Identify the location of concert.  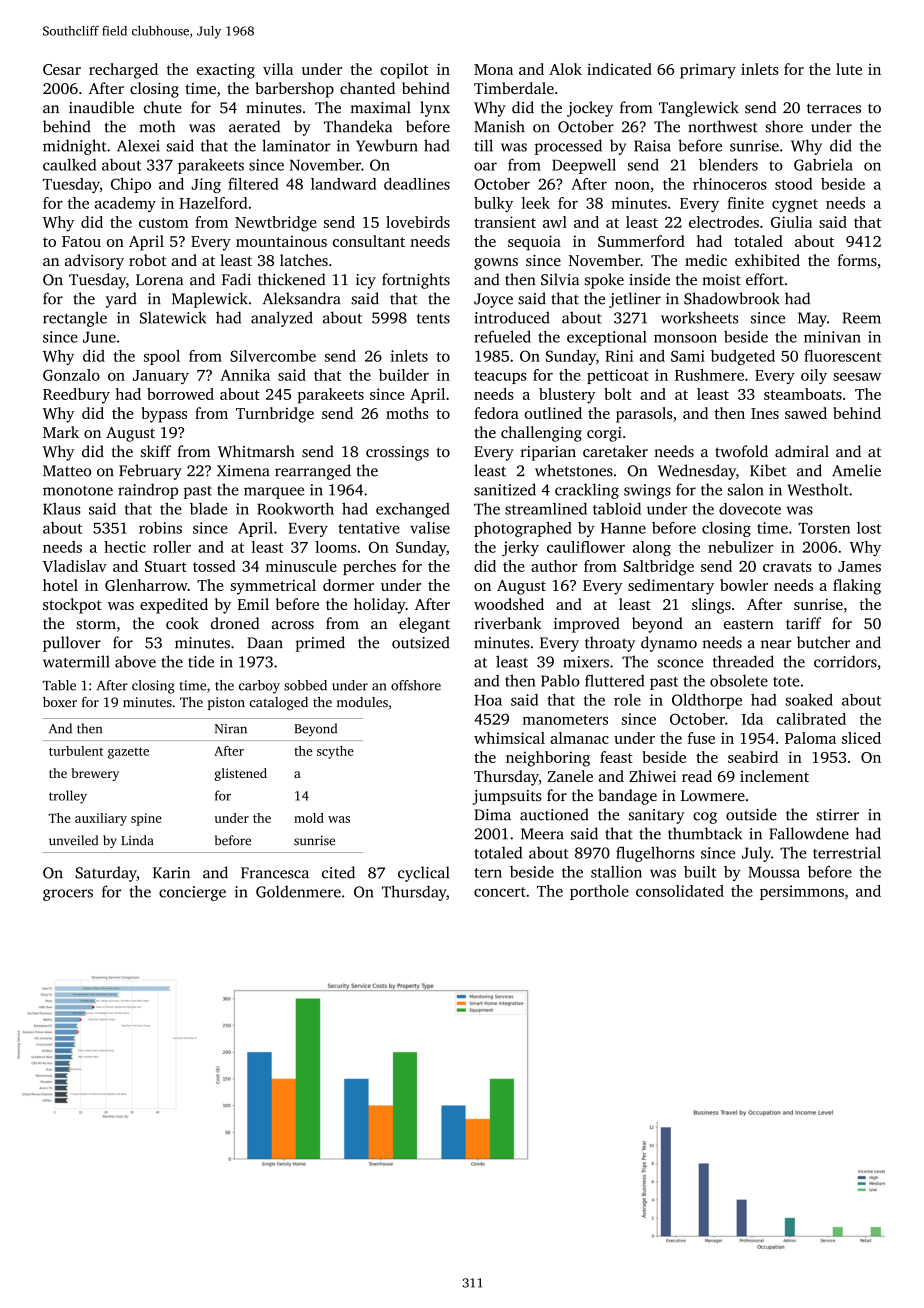
(500, 892).
